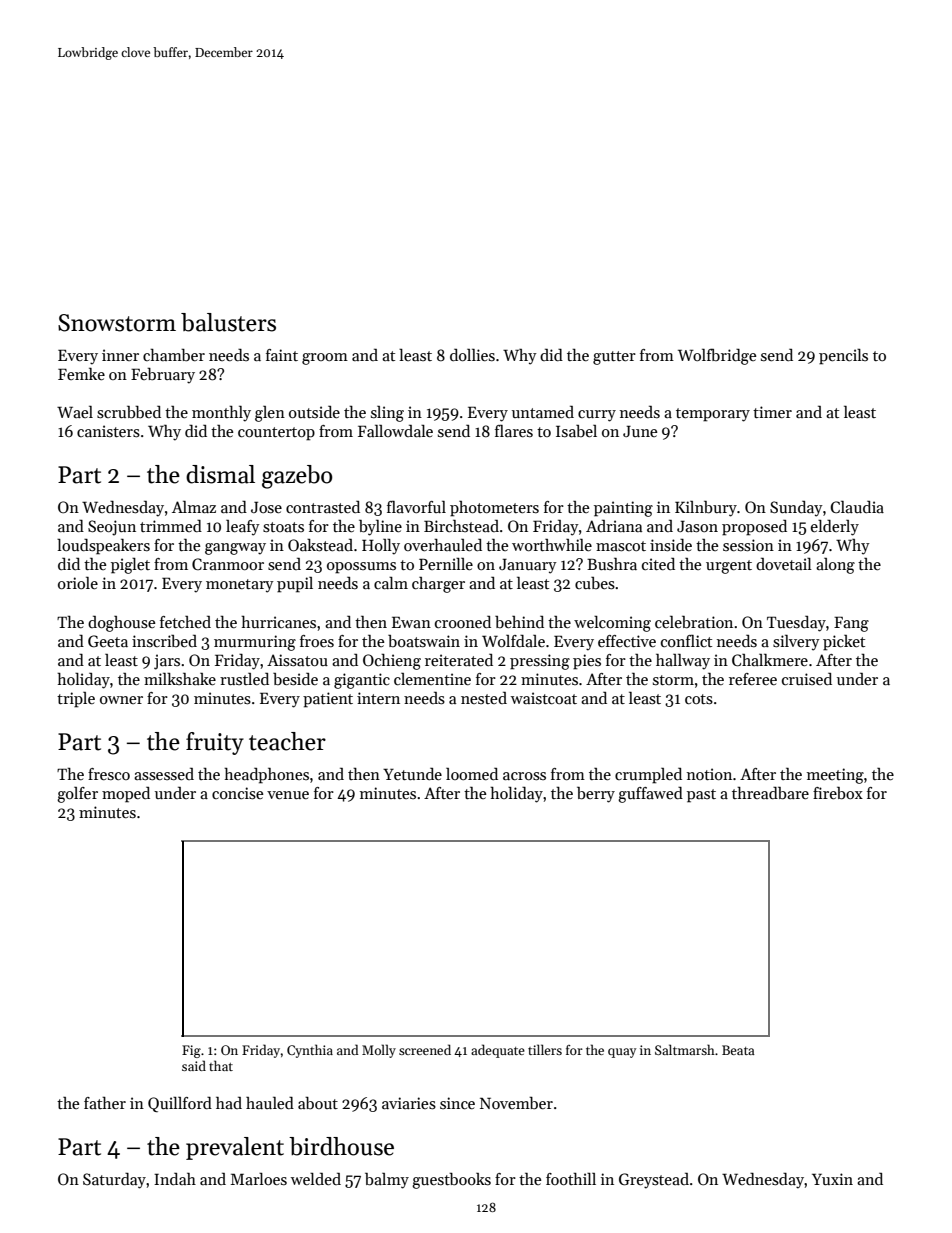 Image resolution: width=952 pixels, height=1233 pixels. Describe the element at coordinates (832, 1179) in the document. I see `Yuxin` at that location.
